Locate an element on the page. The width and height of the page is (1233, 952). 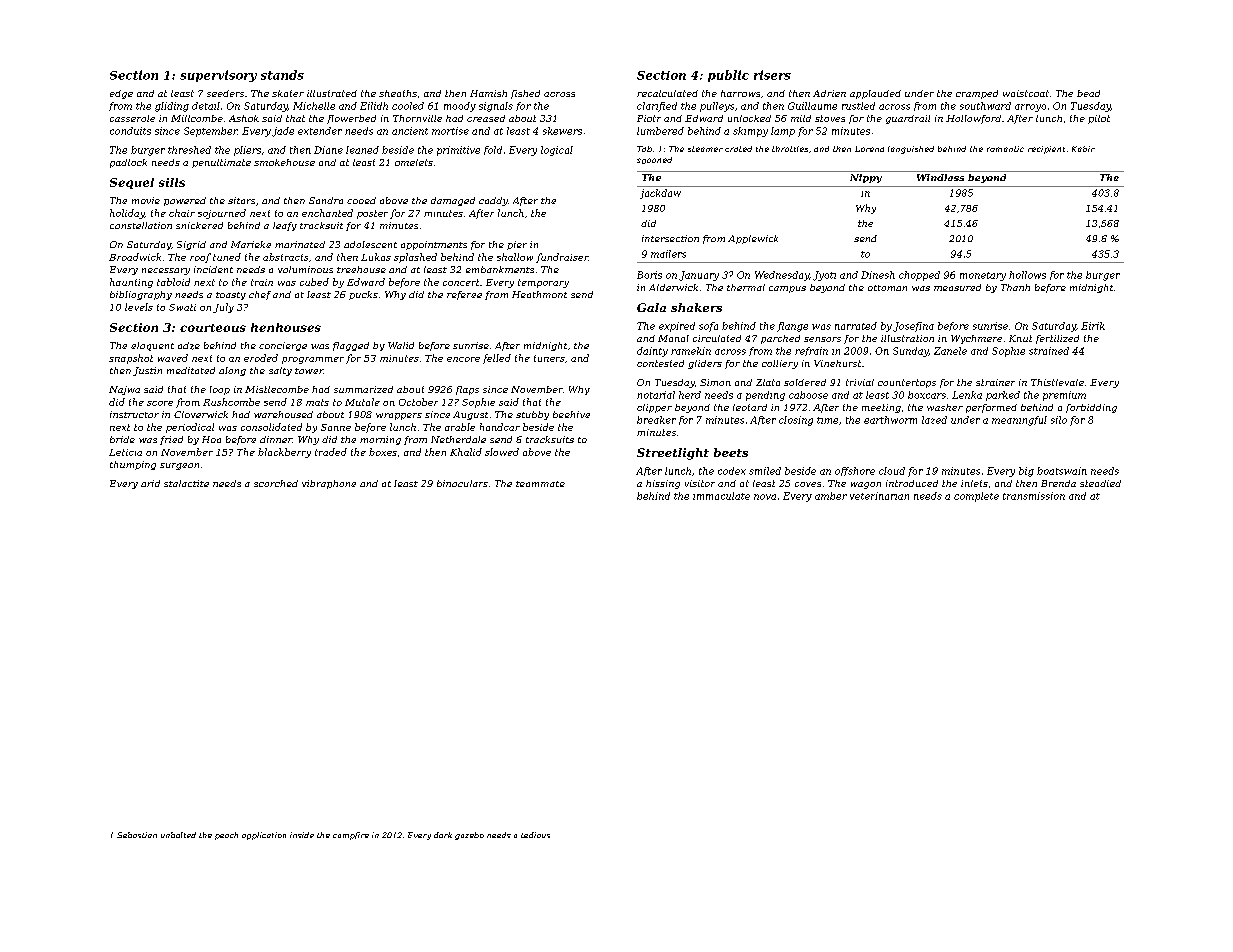
recalculated is located at coordinates (667, 93).
